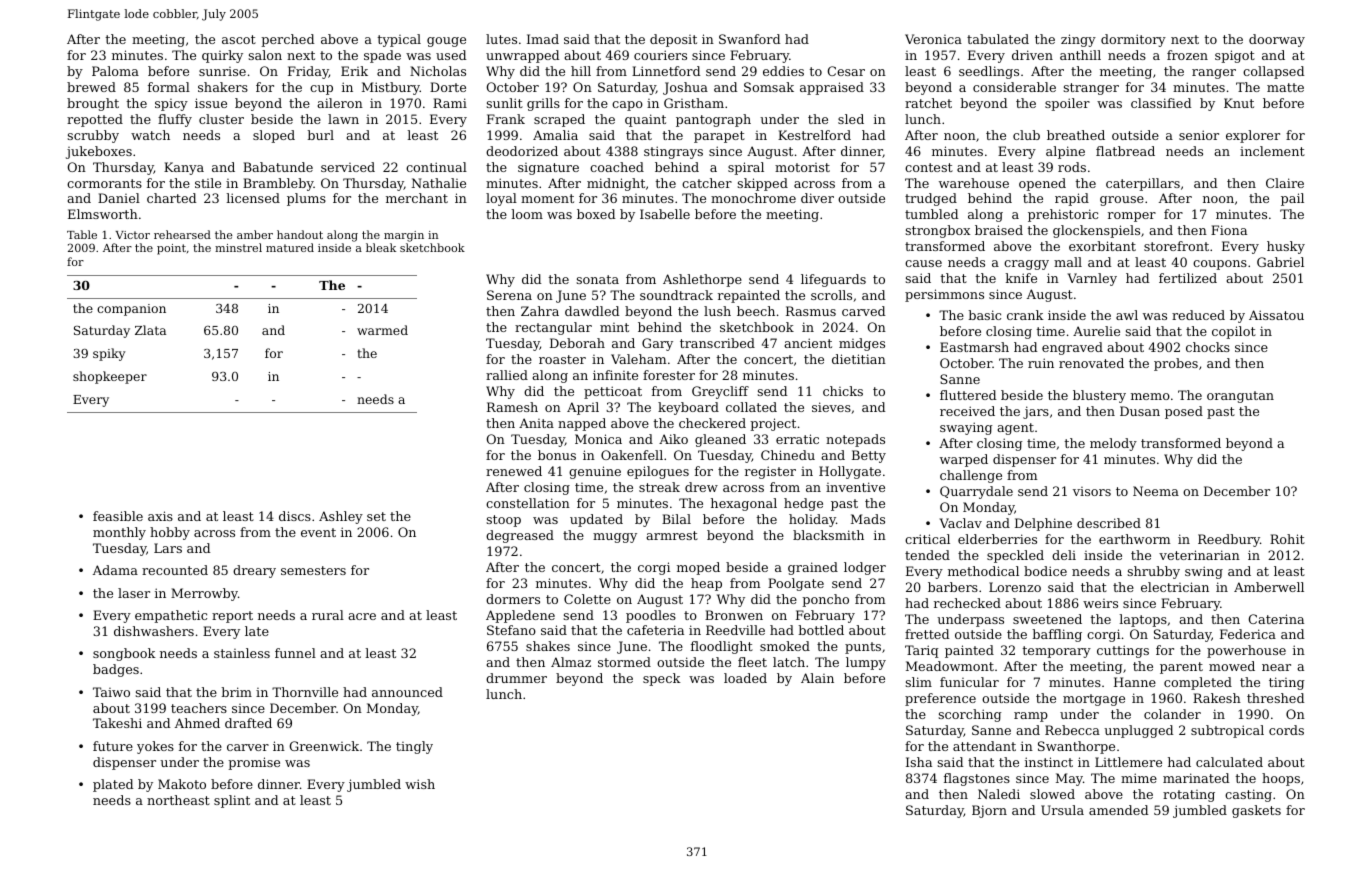 Image resolution: width=1372 pixels, height=887 pixels. I want to click on zingy, so click(1078, 40).
